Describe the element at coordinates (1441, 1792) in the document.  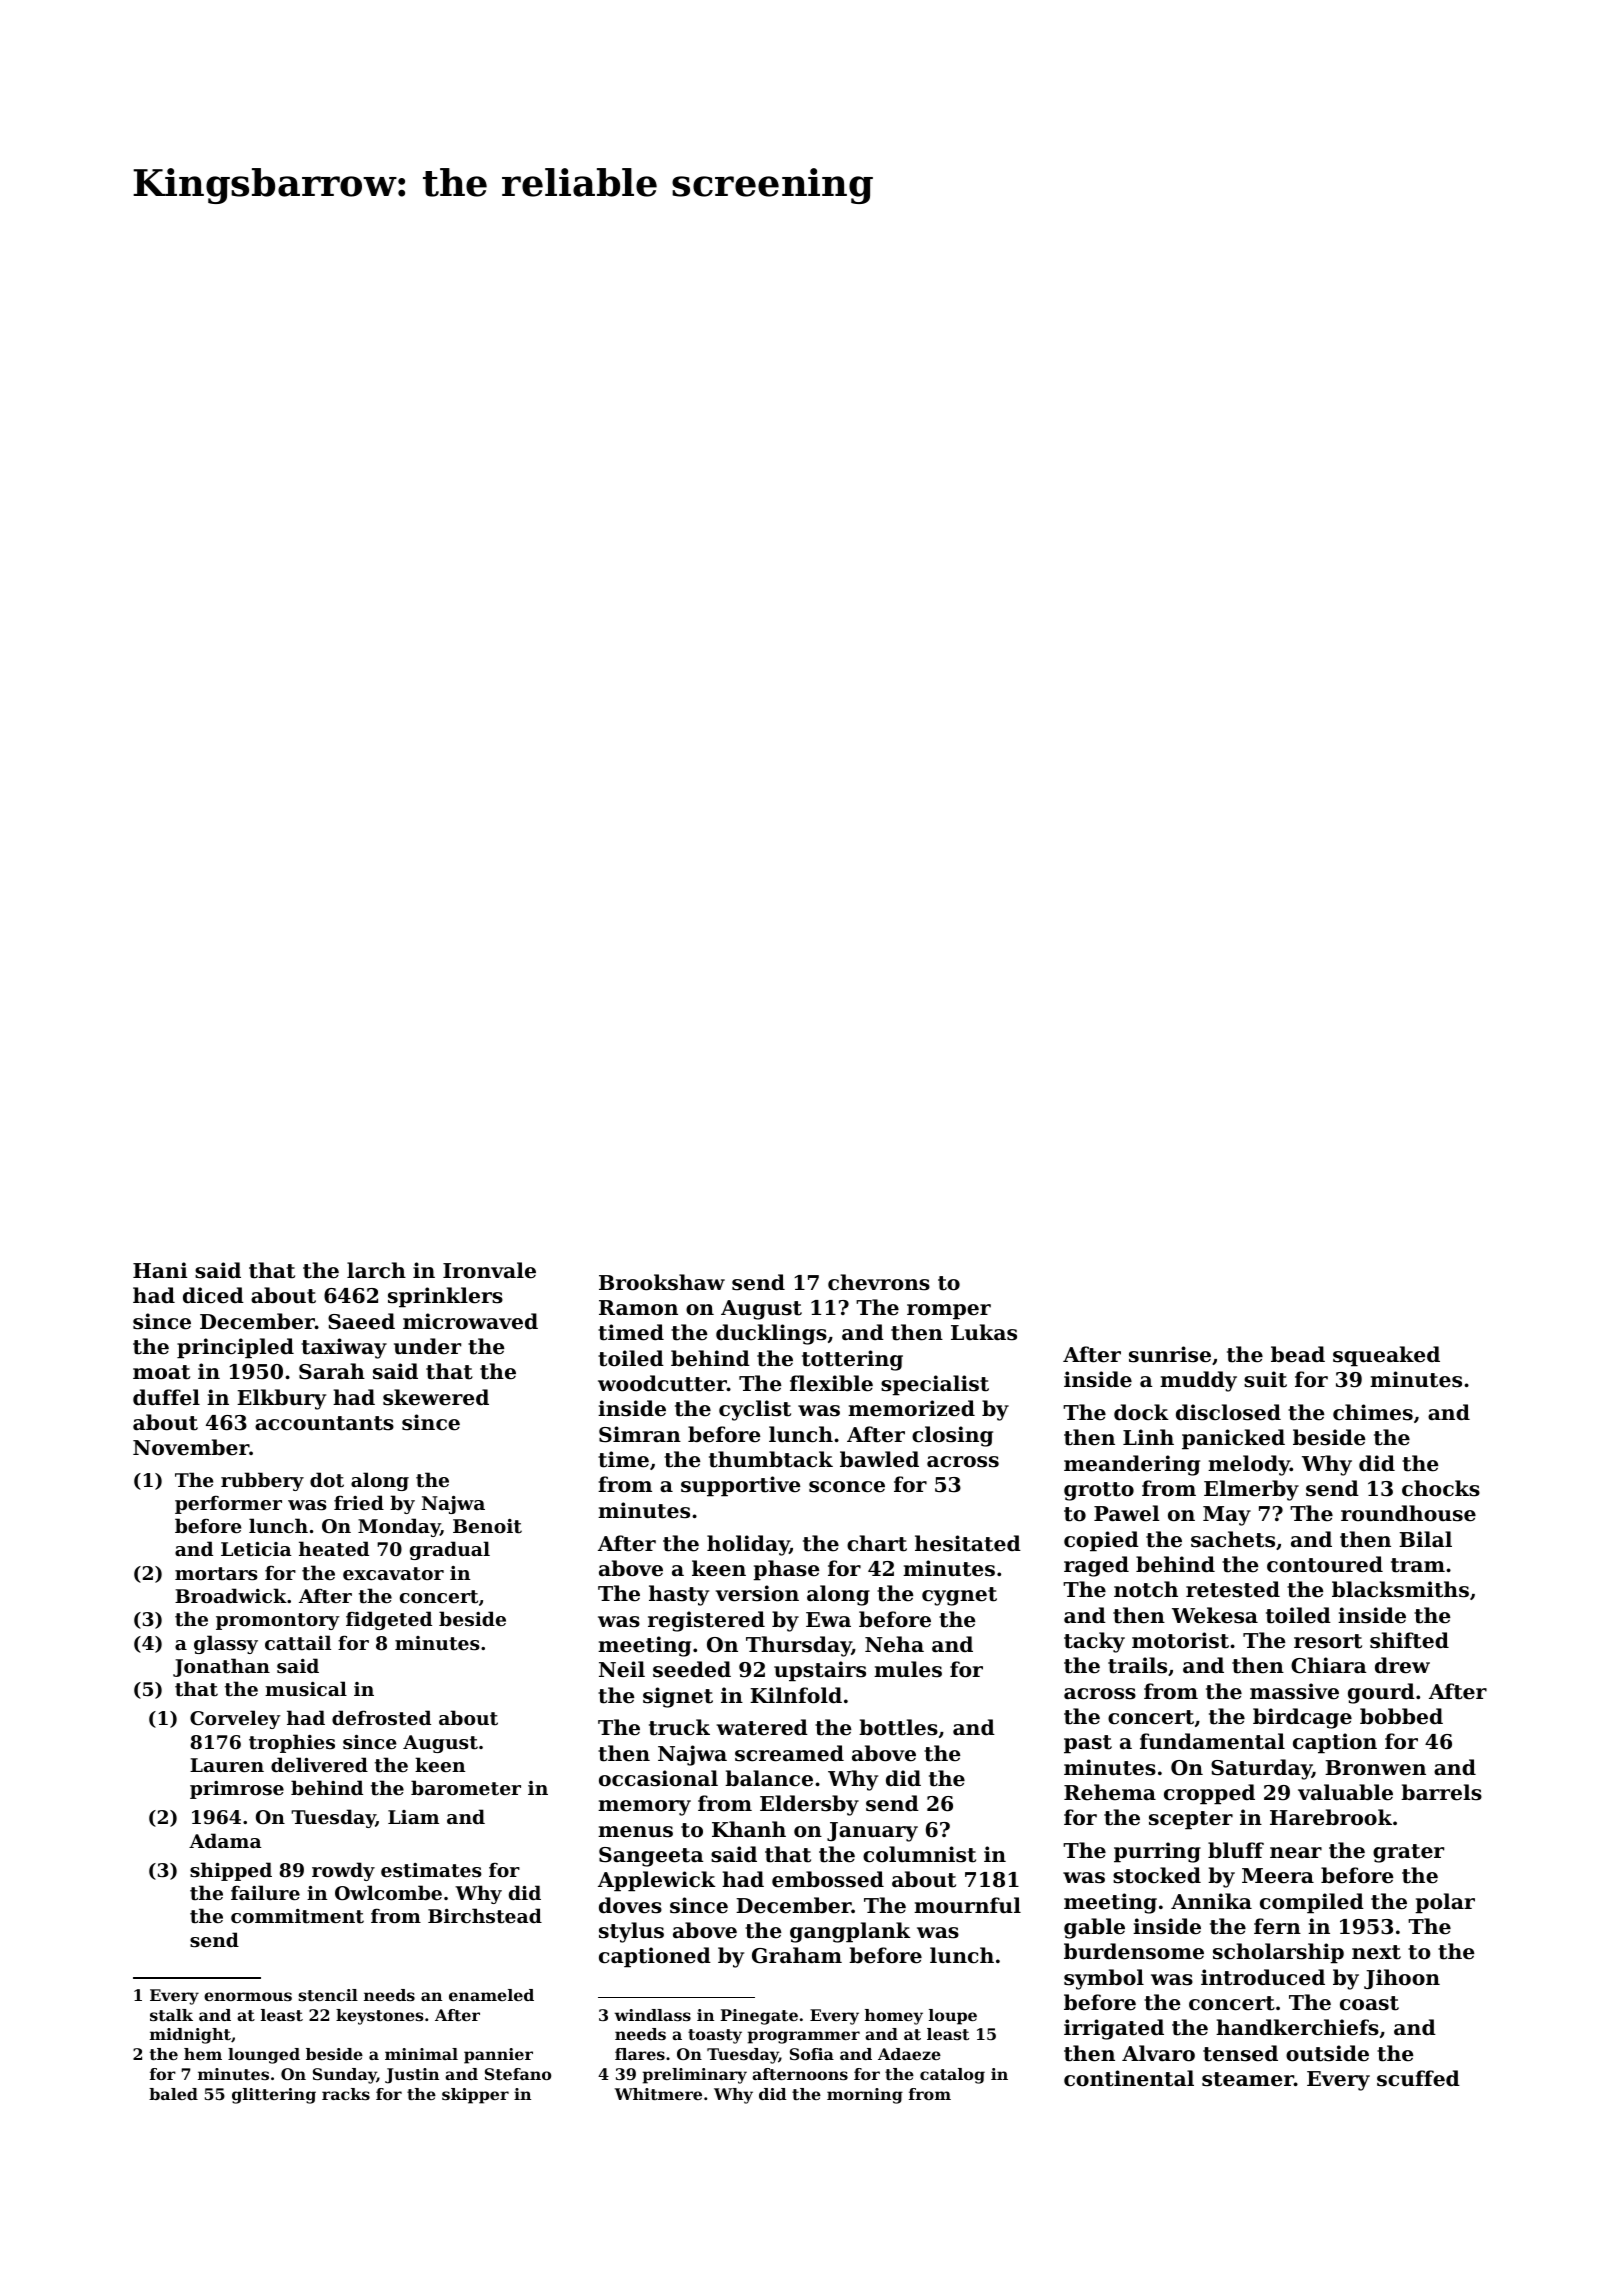
I see `barrels` at that location.
